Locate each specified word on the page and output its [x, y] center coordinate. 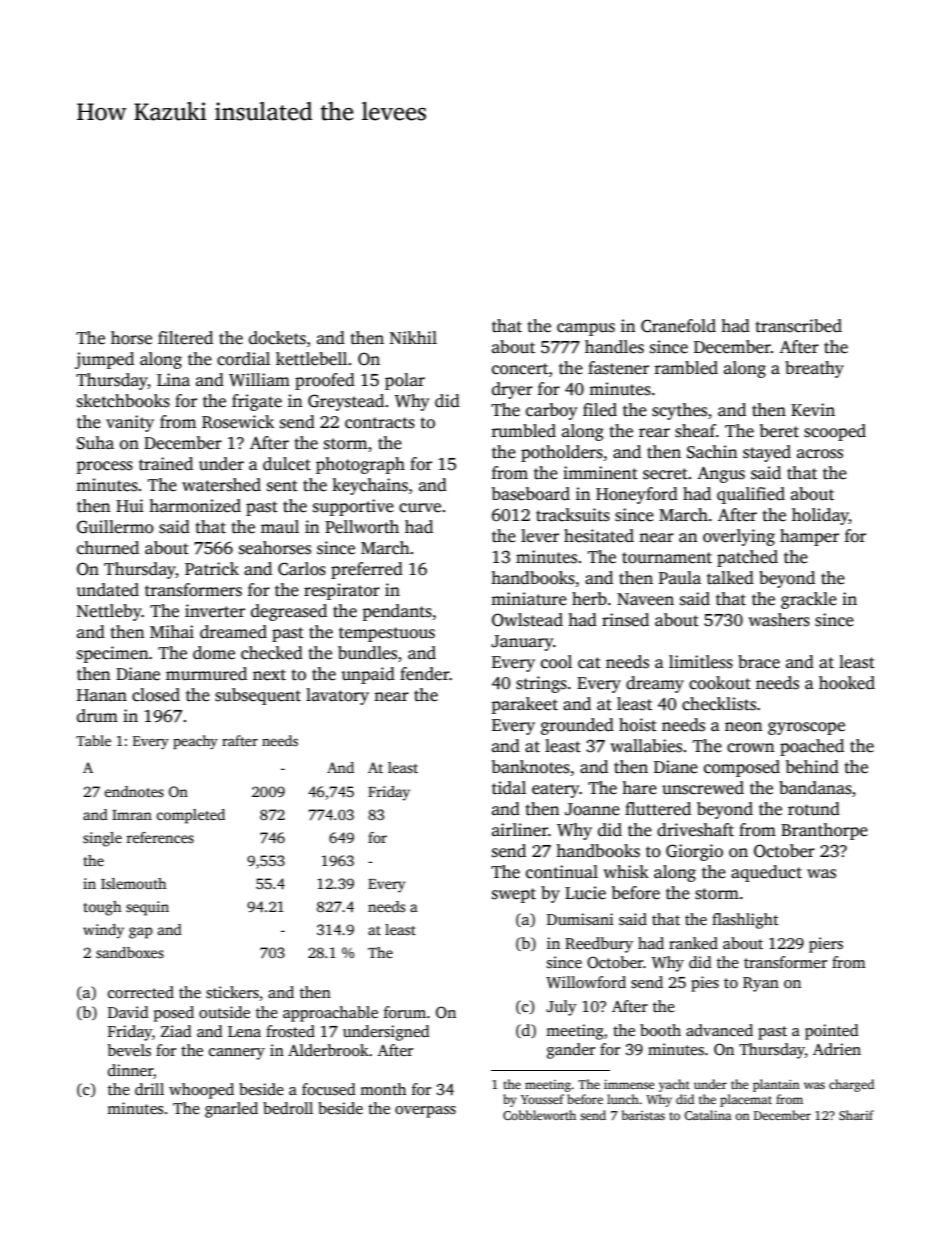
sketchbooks [123, 401]
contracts [380, 423]
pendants [397, 612]
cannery [237, 1054]
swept [514, 895]
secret [665, 474]
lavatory [337, 696]
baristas [643, 1115]
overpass [425, 1112]
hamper [809, 537]
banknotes [531, 767]
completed [191, 816]
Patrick [212, 569]
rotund [814, 809]
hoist [638, 725]
